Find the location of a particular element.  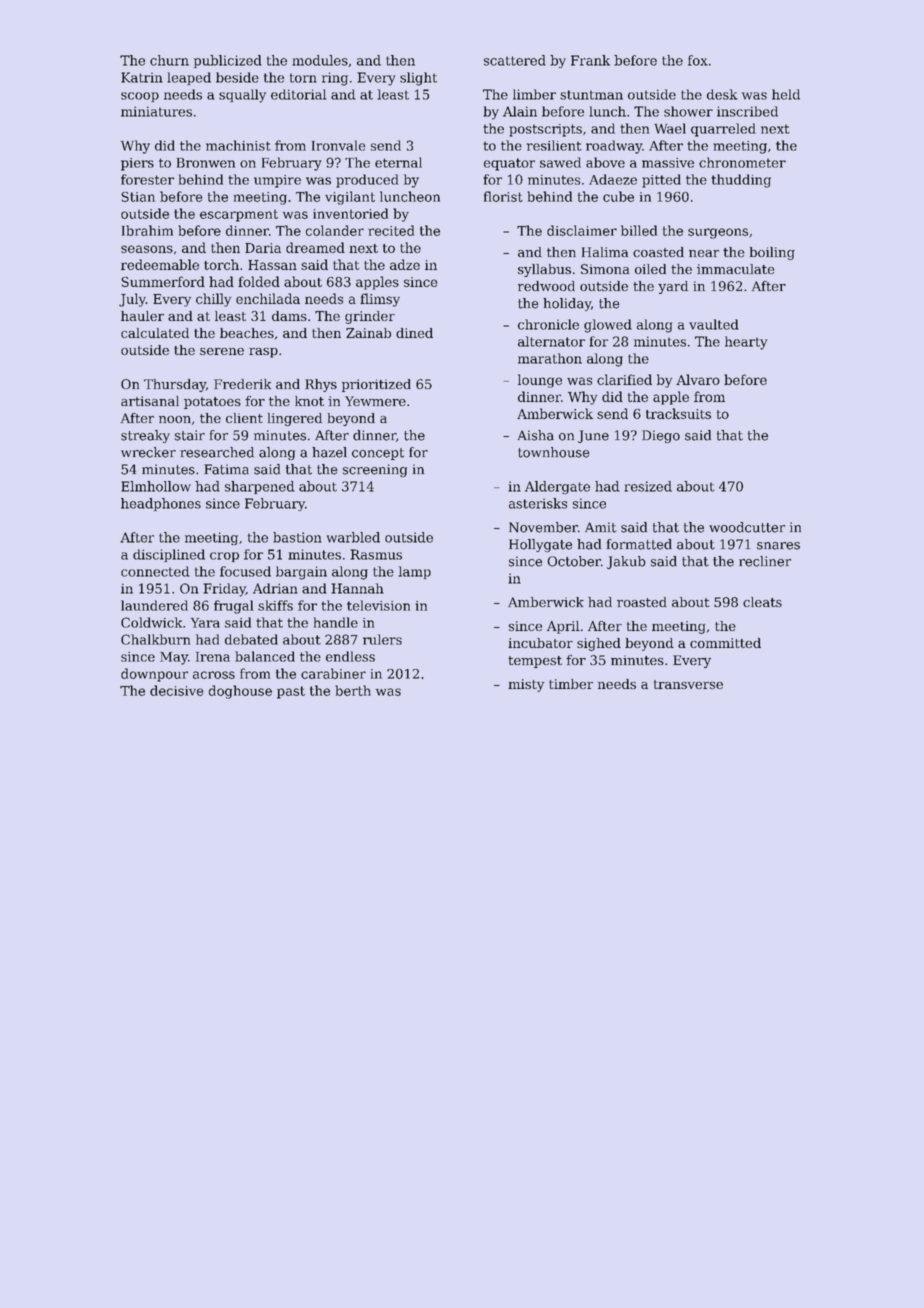

clarified is located at coordinates (624, 379).
